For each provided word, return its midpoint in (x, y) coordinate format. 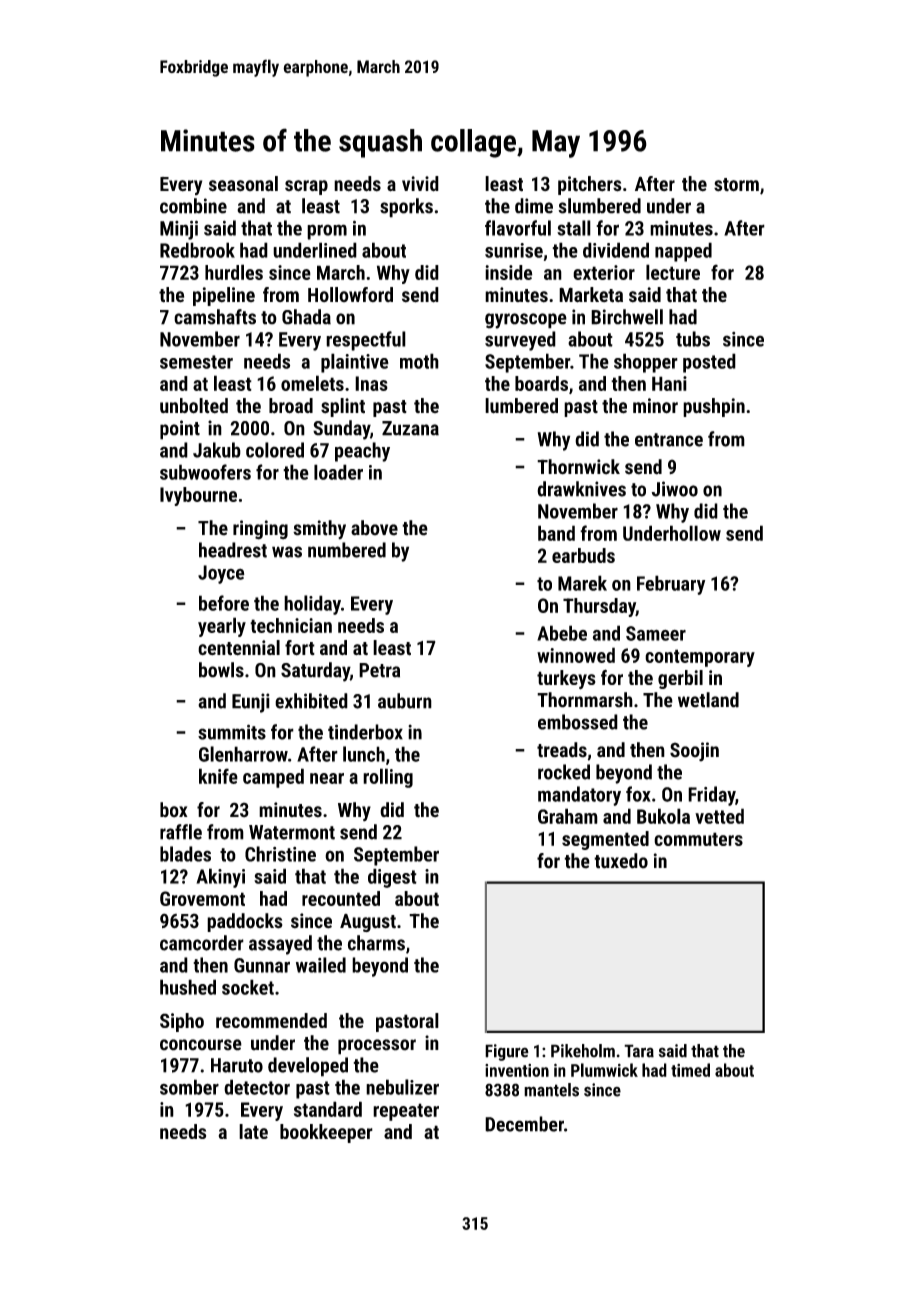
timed (690, 1070)
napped (683, 252)
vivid (420, 184)
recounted (341, 898)
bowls (221, 670)
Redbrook (197, 250)
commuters (698, 839)
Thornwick (578, 467)
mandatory (579, 796)
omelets (312, 383)
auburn (405, 701)
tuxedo (621, 861)
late (253, 1131)
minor (655, 406)
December (524, 1124)
